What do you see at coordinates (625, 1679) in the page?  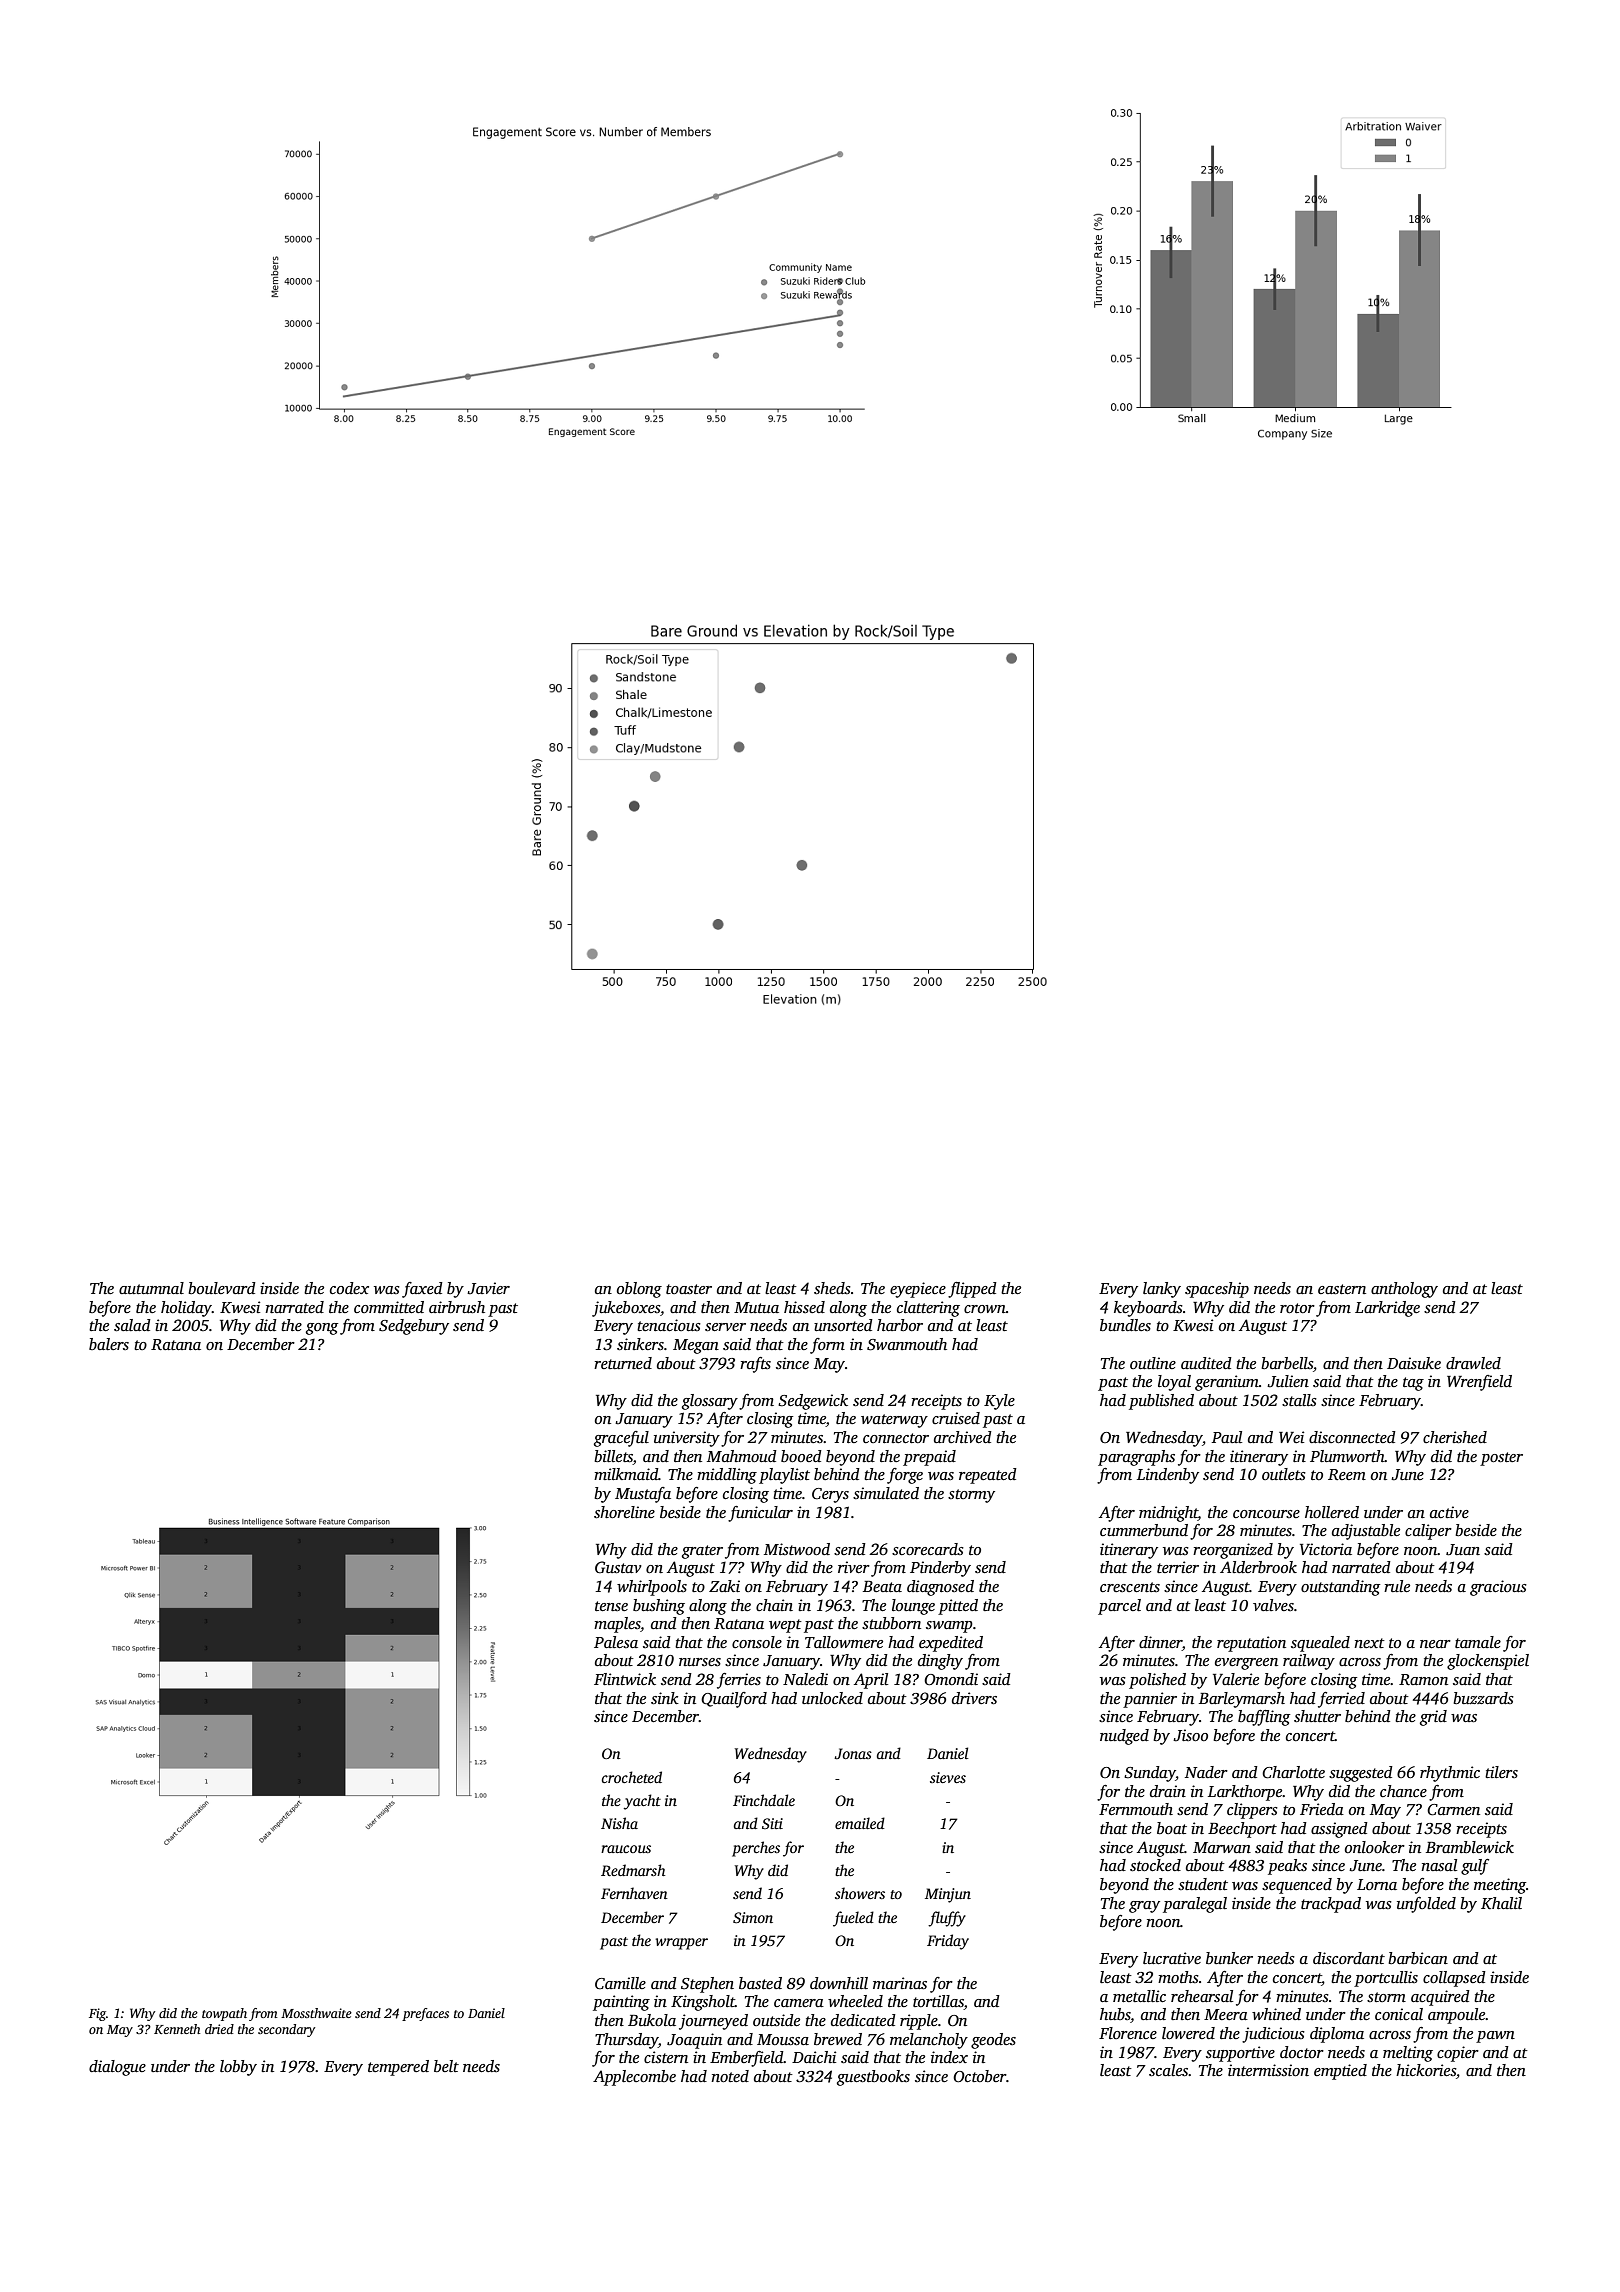 I see `Flintwick` at bounding box center [625, 1679].
